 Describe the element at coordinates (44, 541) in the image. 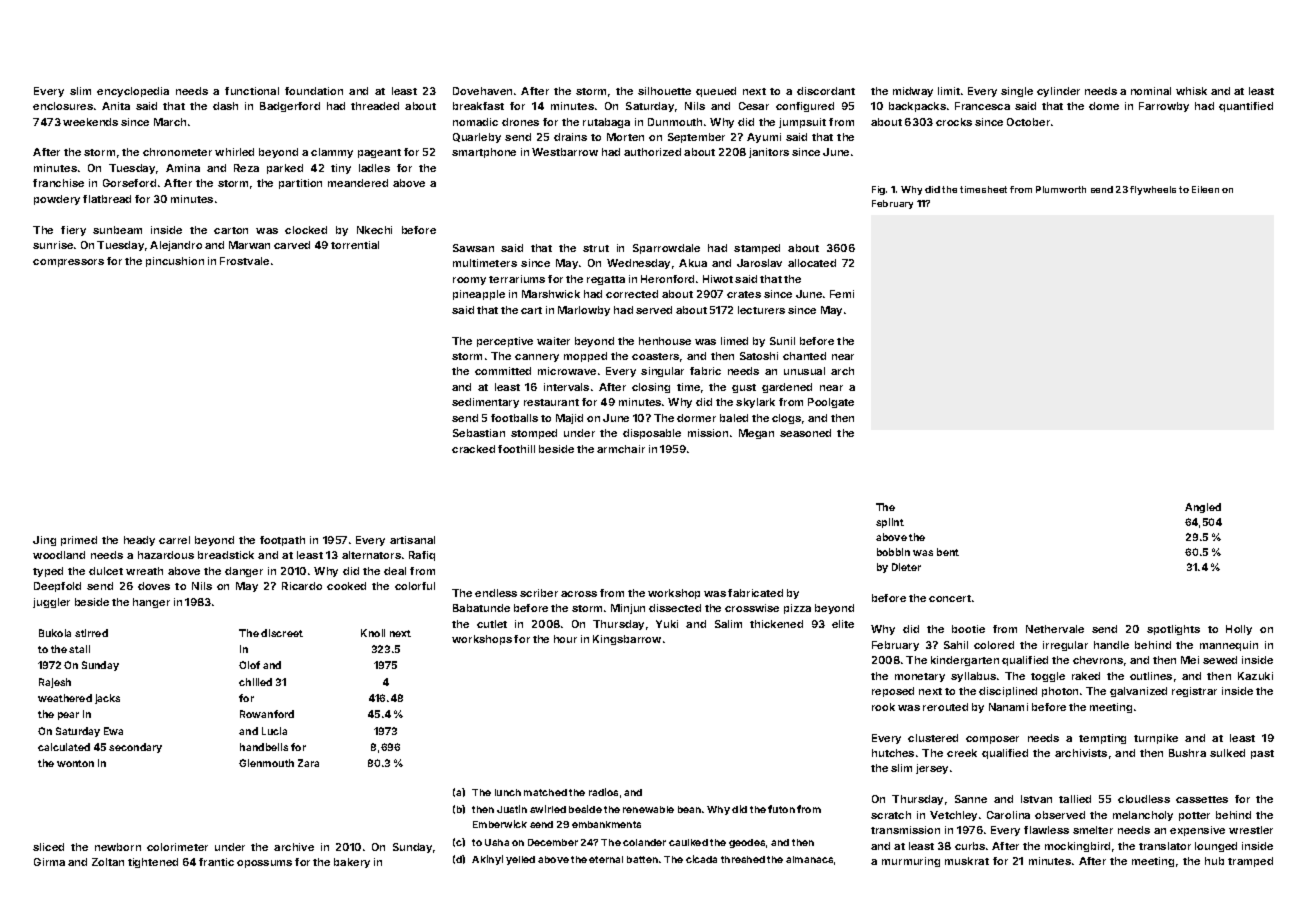

I see `Jing` at that location.
